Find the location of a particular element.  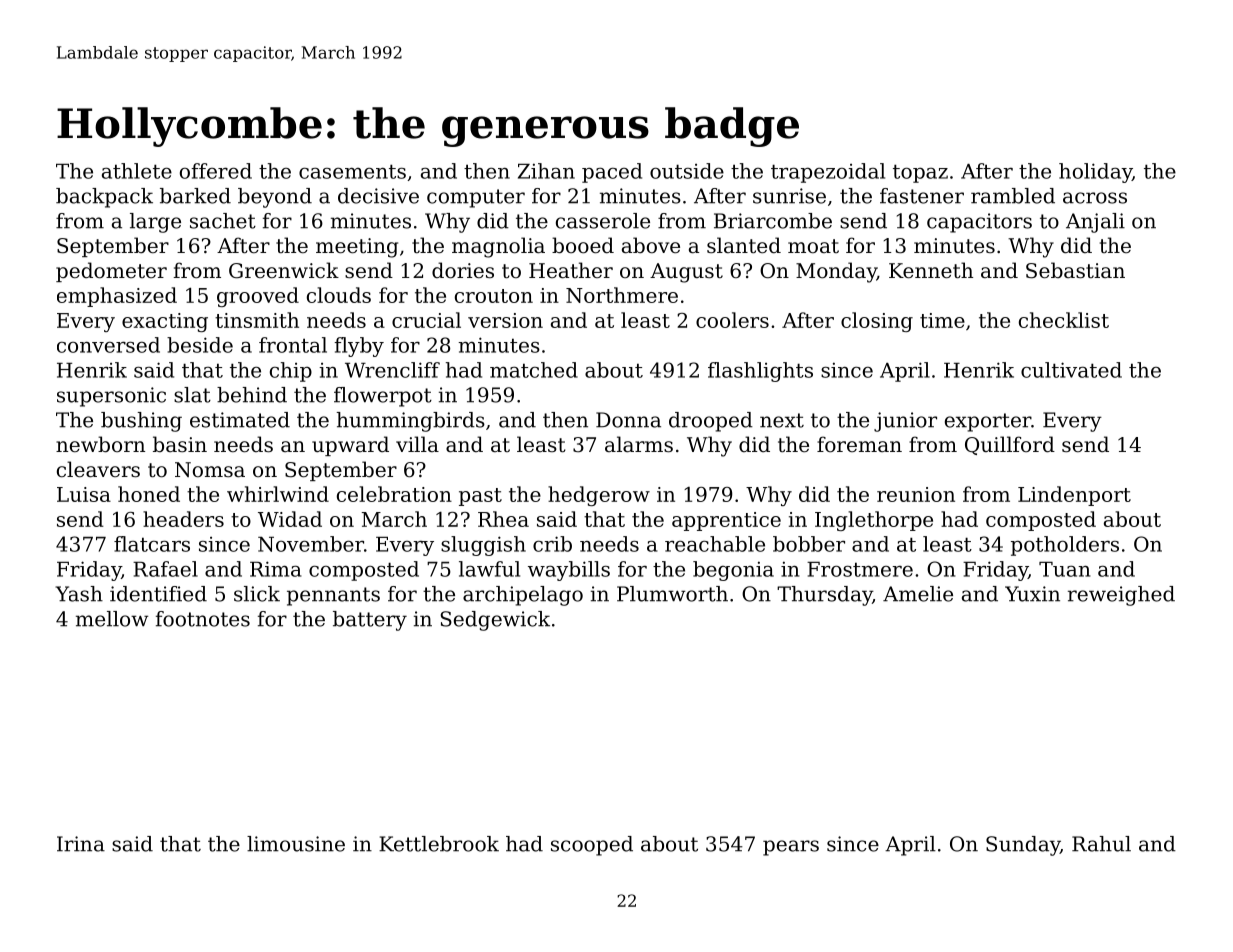

flashlights is located at coordinates (760, 372).
